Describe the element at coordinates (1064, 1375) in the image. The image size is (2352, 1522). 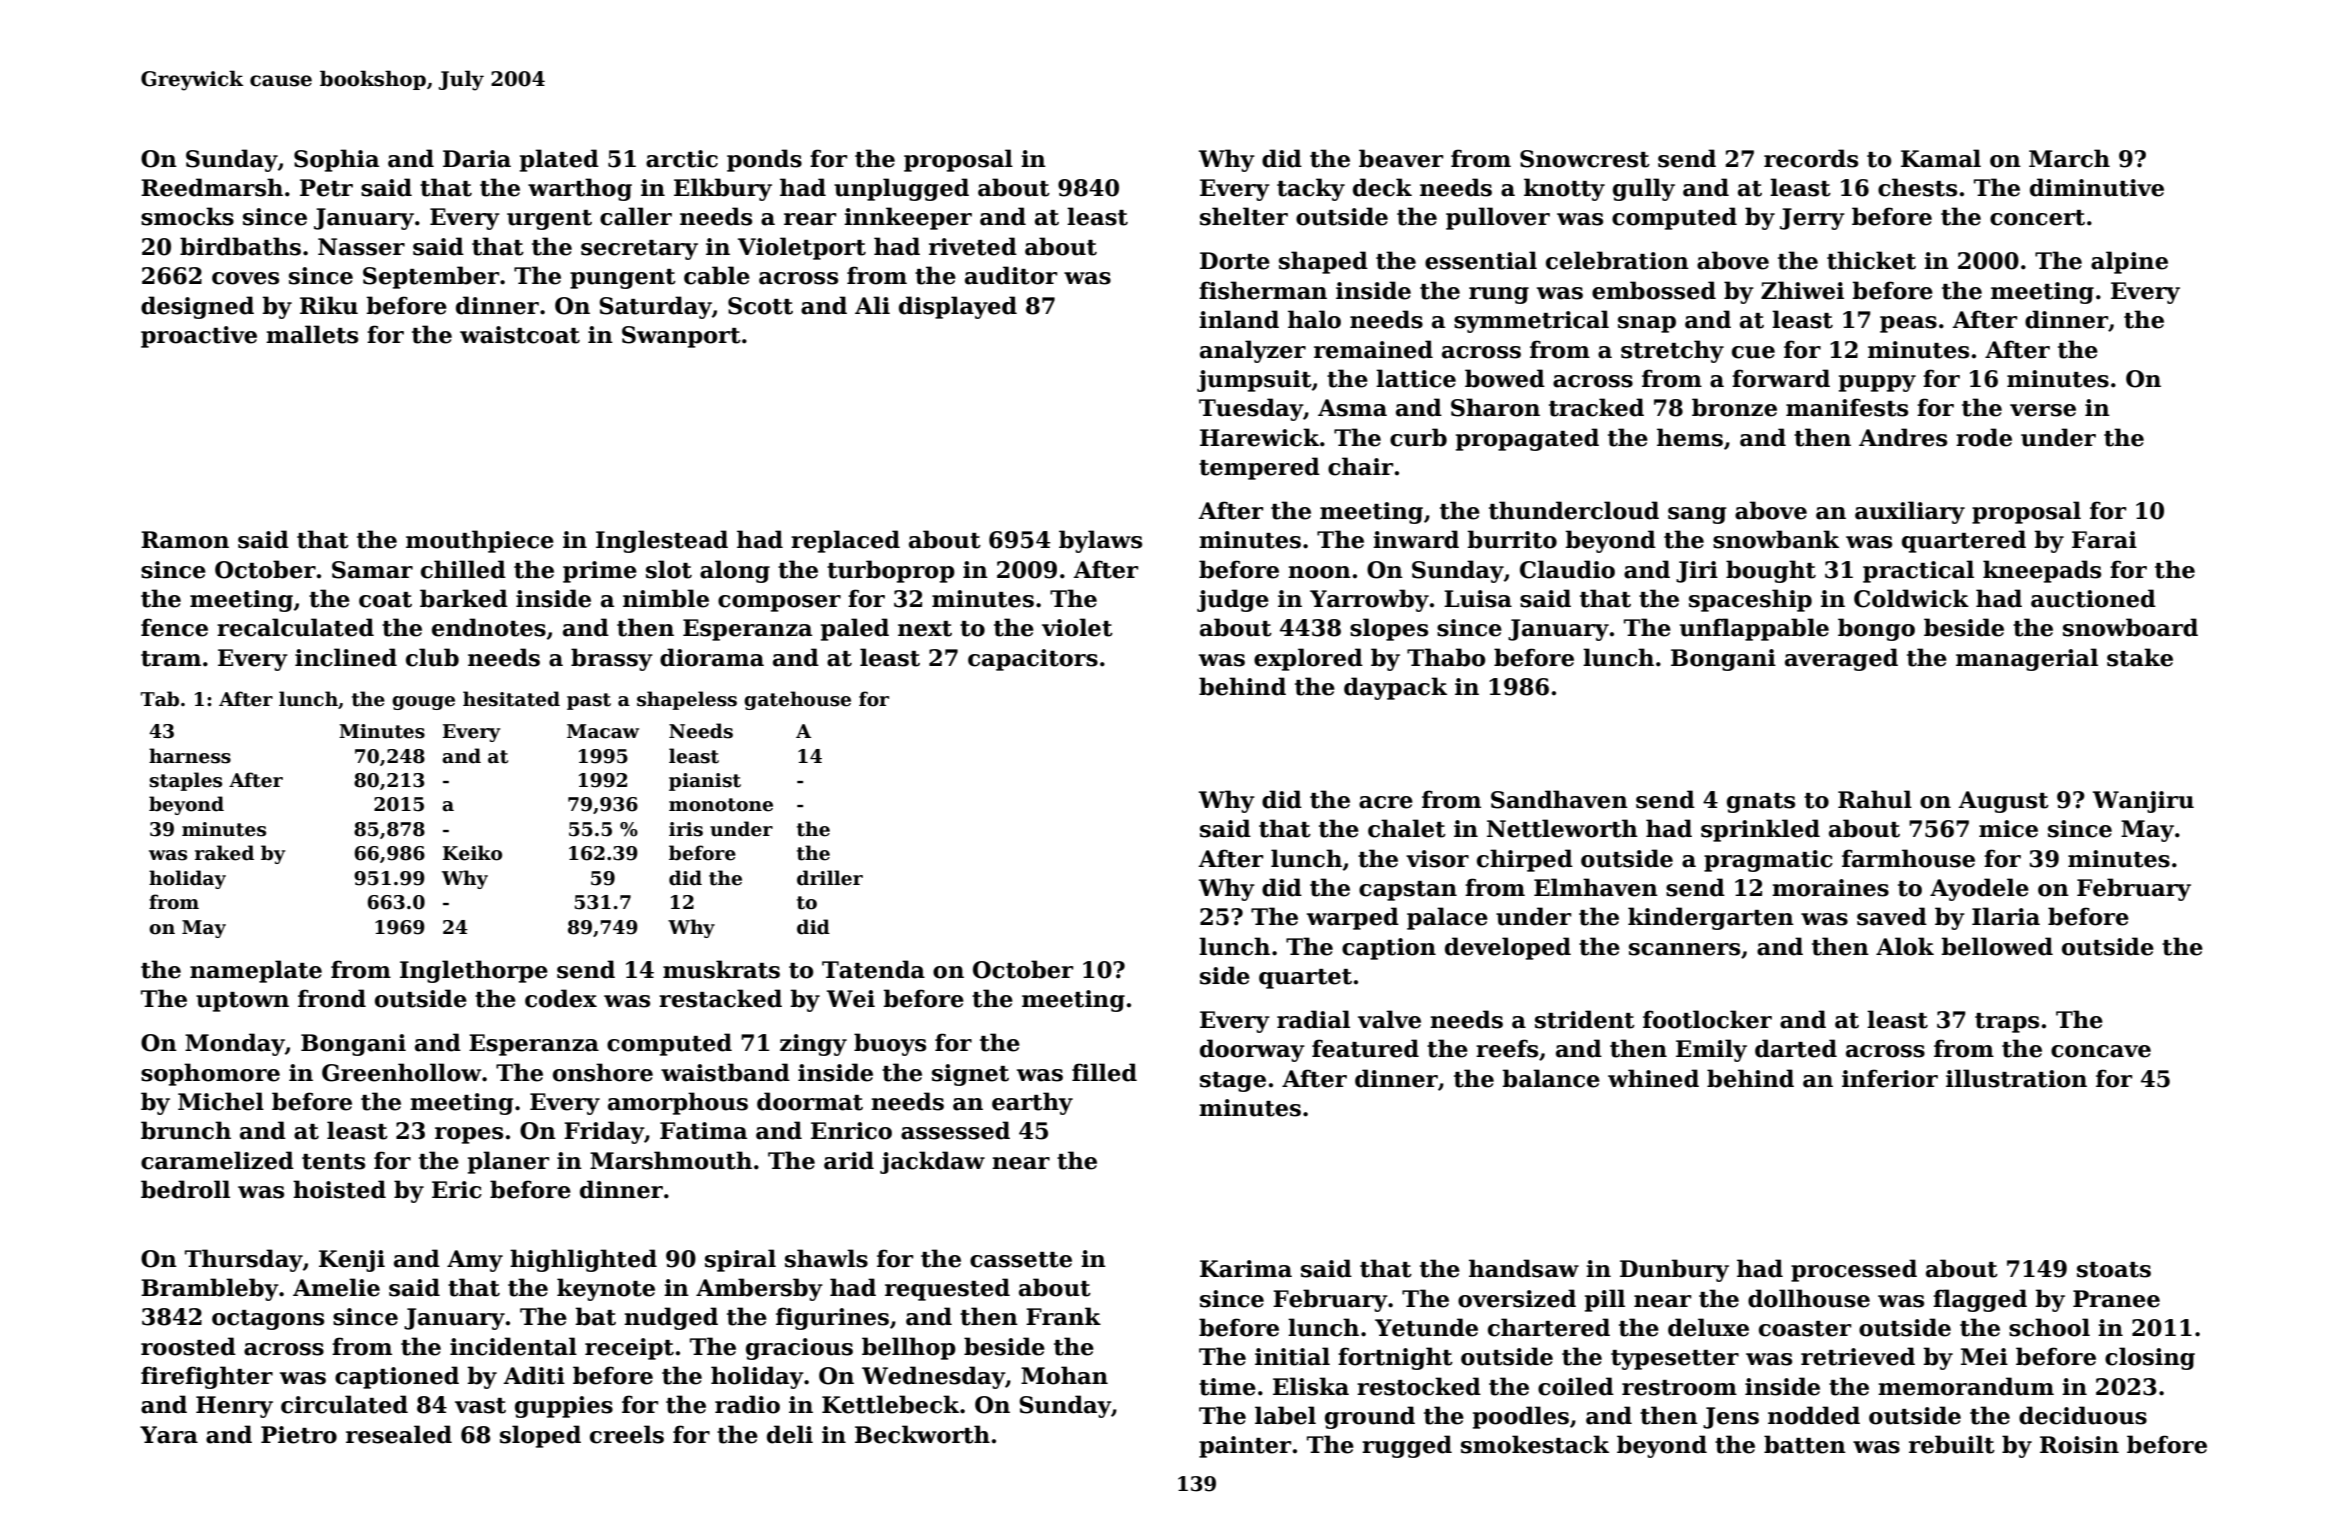
I see `Mohan` at that location.
